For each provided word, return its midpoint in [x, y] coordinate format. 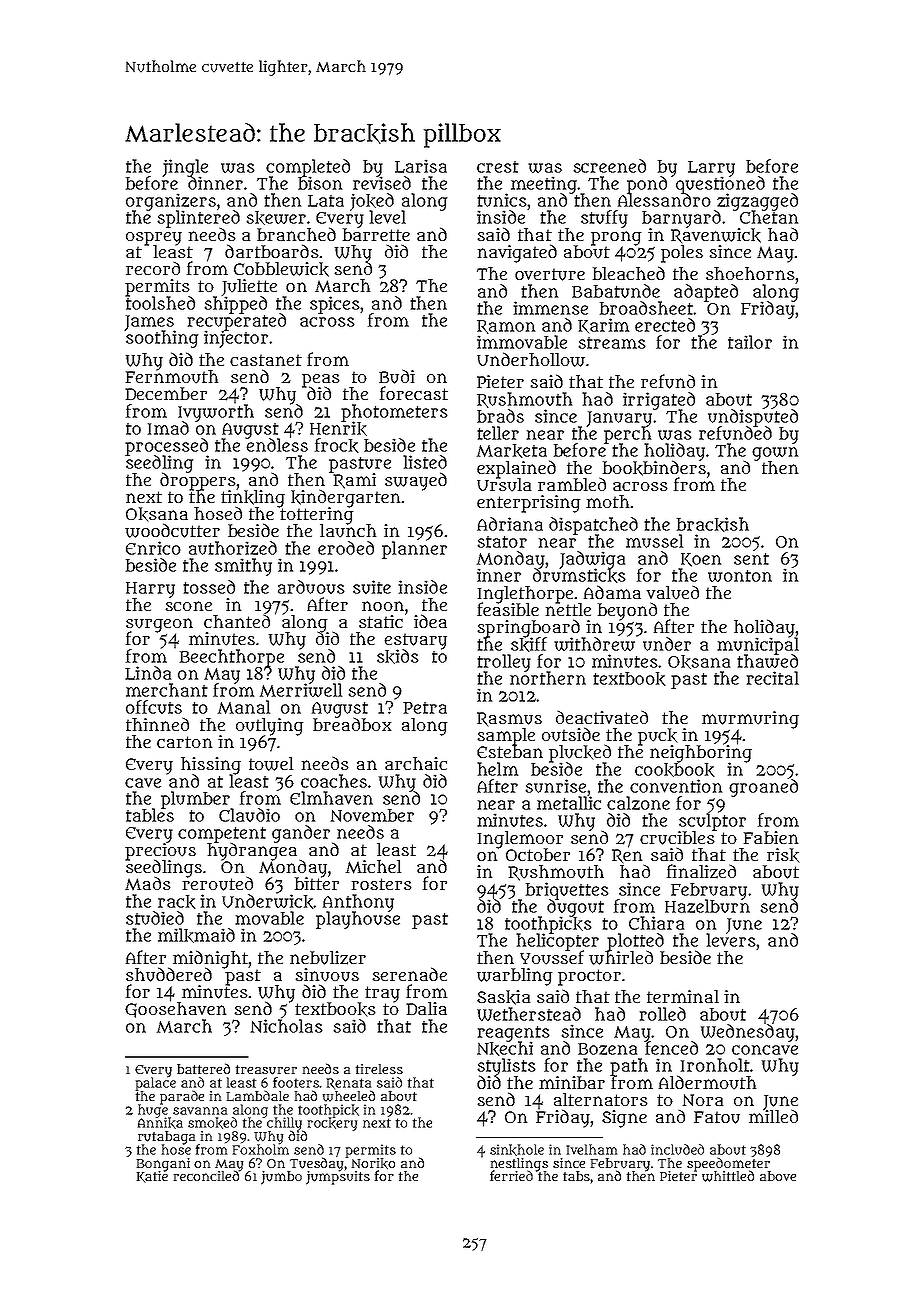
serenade [410, 974]
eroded [346, 548]
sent [751, 559]
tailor [750, 342]
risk [783, 855]
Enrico [153, 548]
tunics [502, 200]
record [153, 268]
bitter [317, 883]
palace [156, 1084]
